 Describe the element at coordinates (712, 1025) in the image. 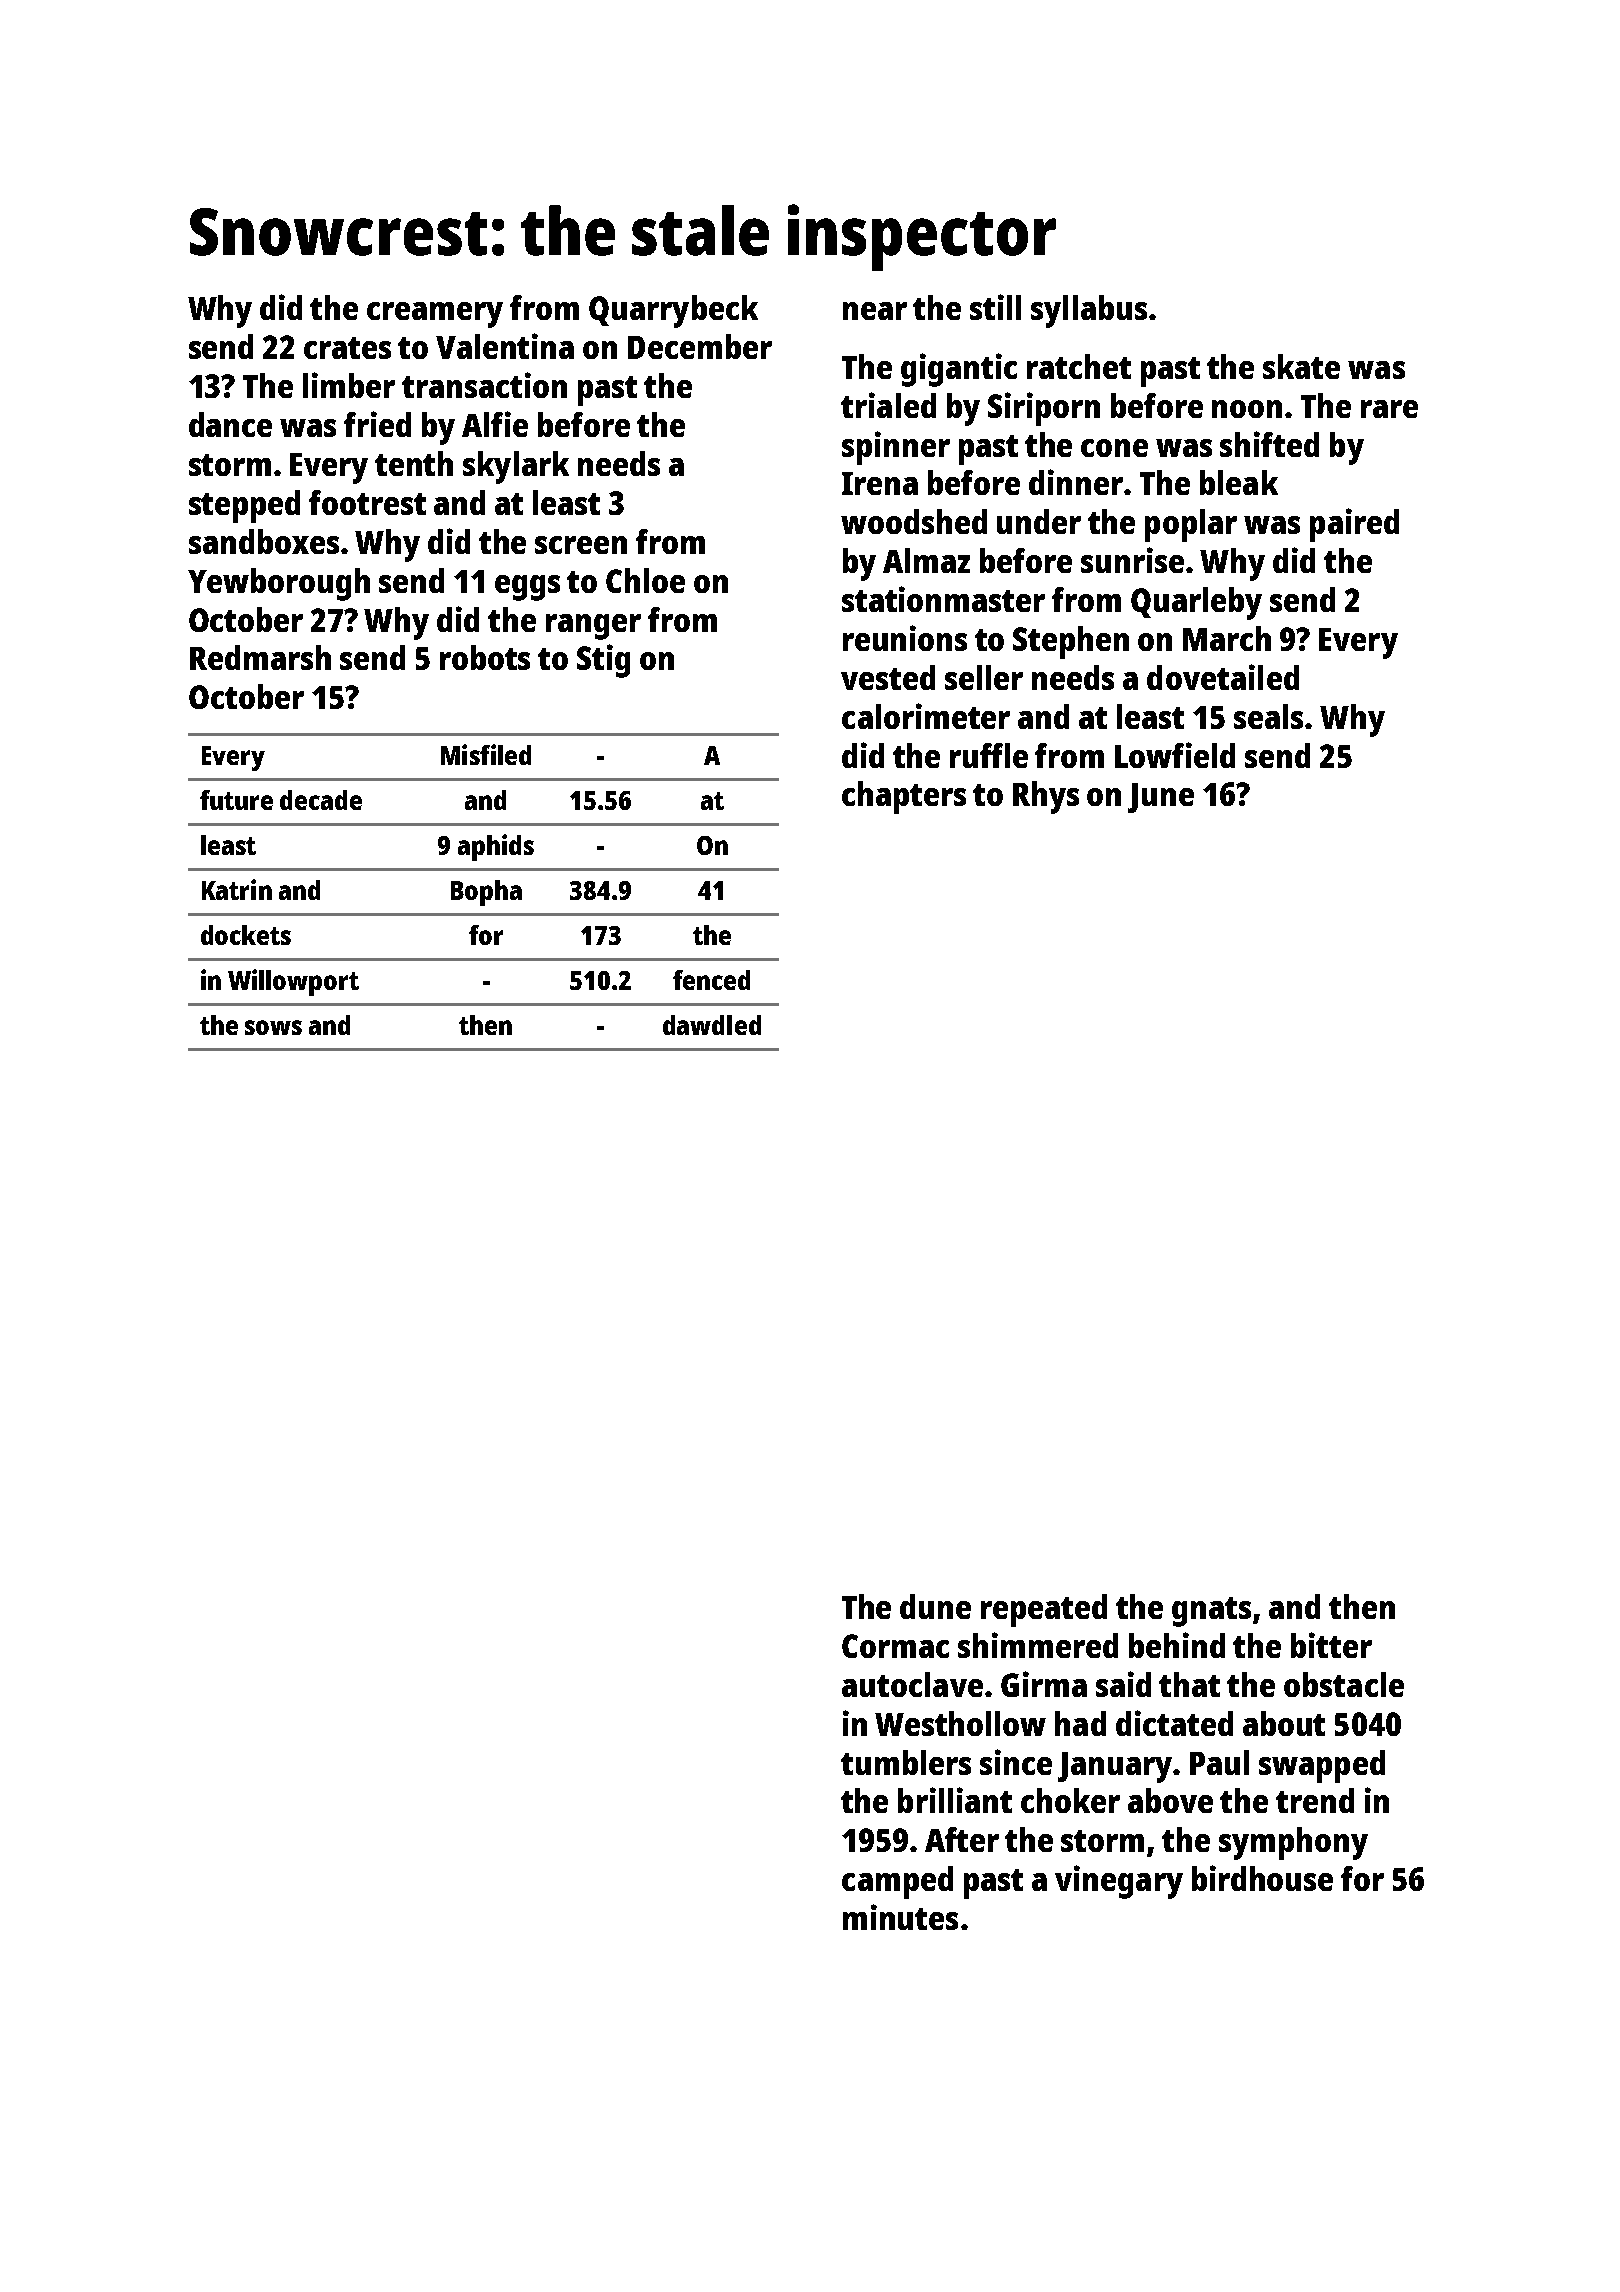

I see `dawdled` at that location.
